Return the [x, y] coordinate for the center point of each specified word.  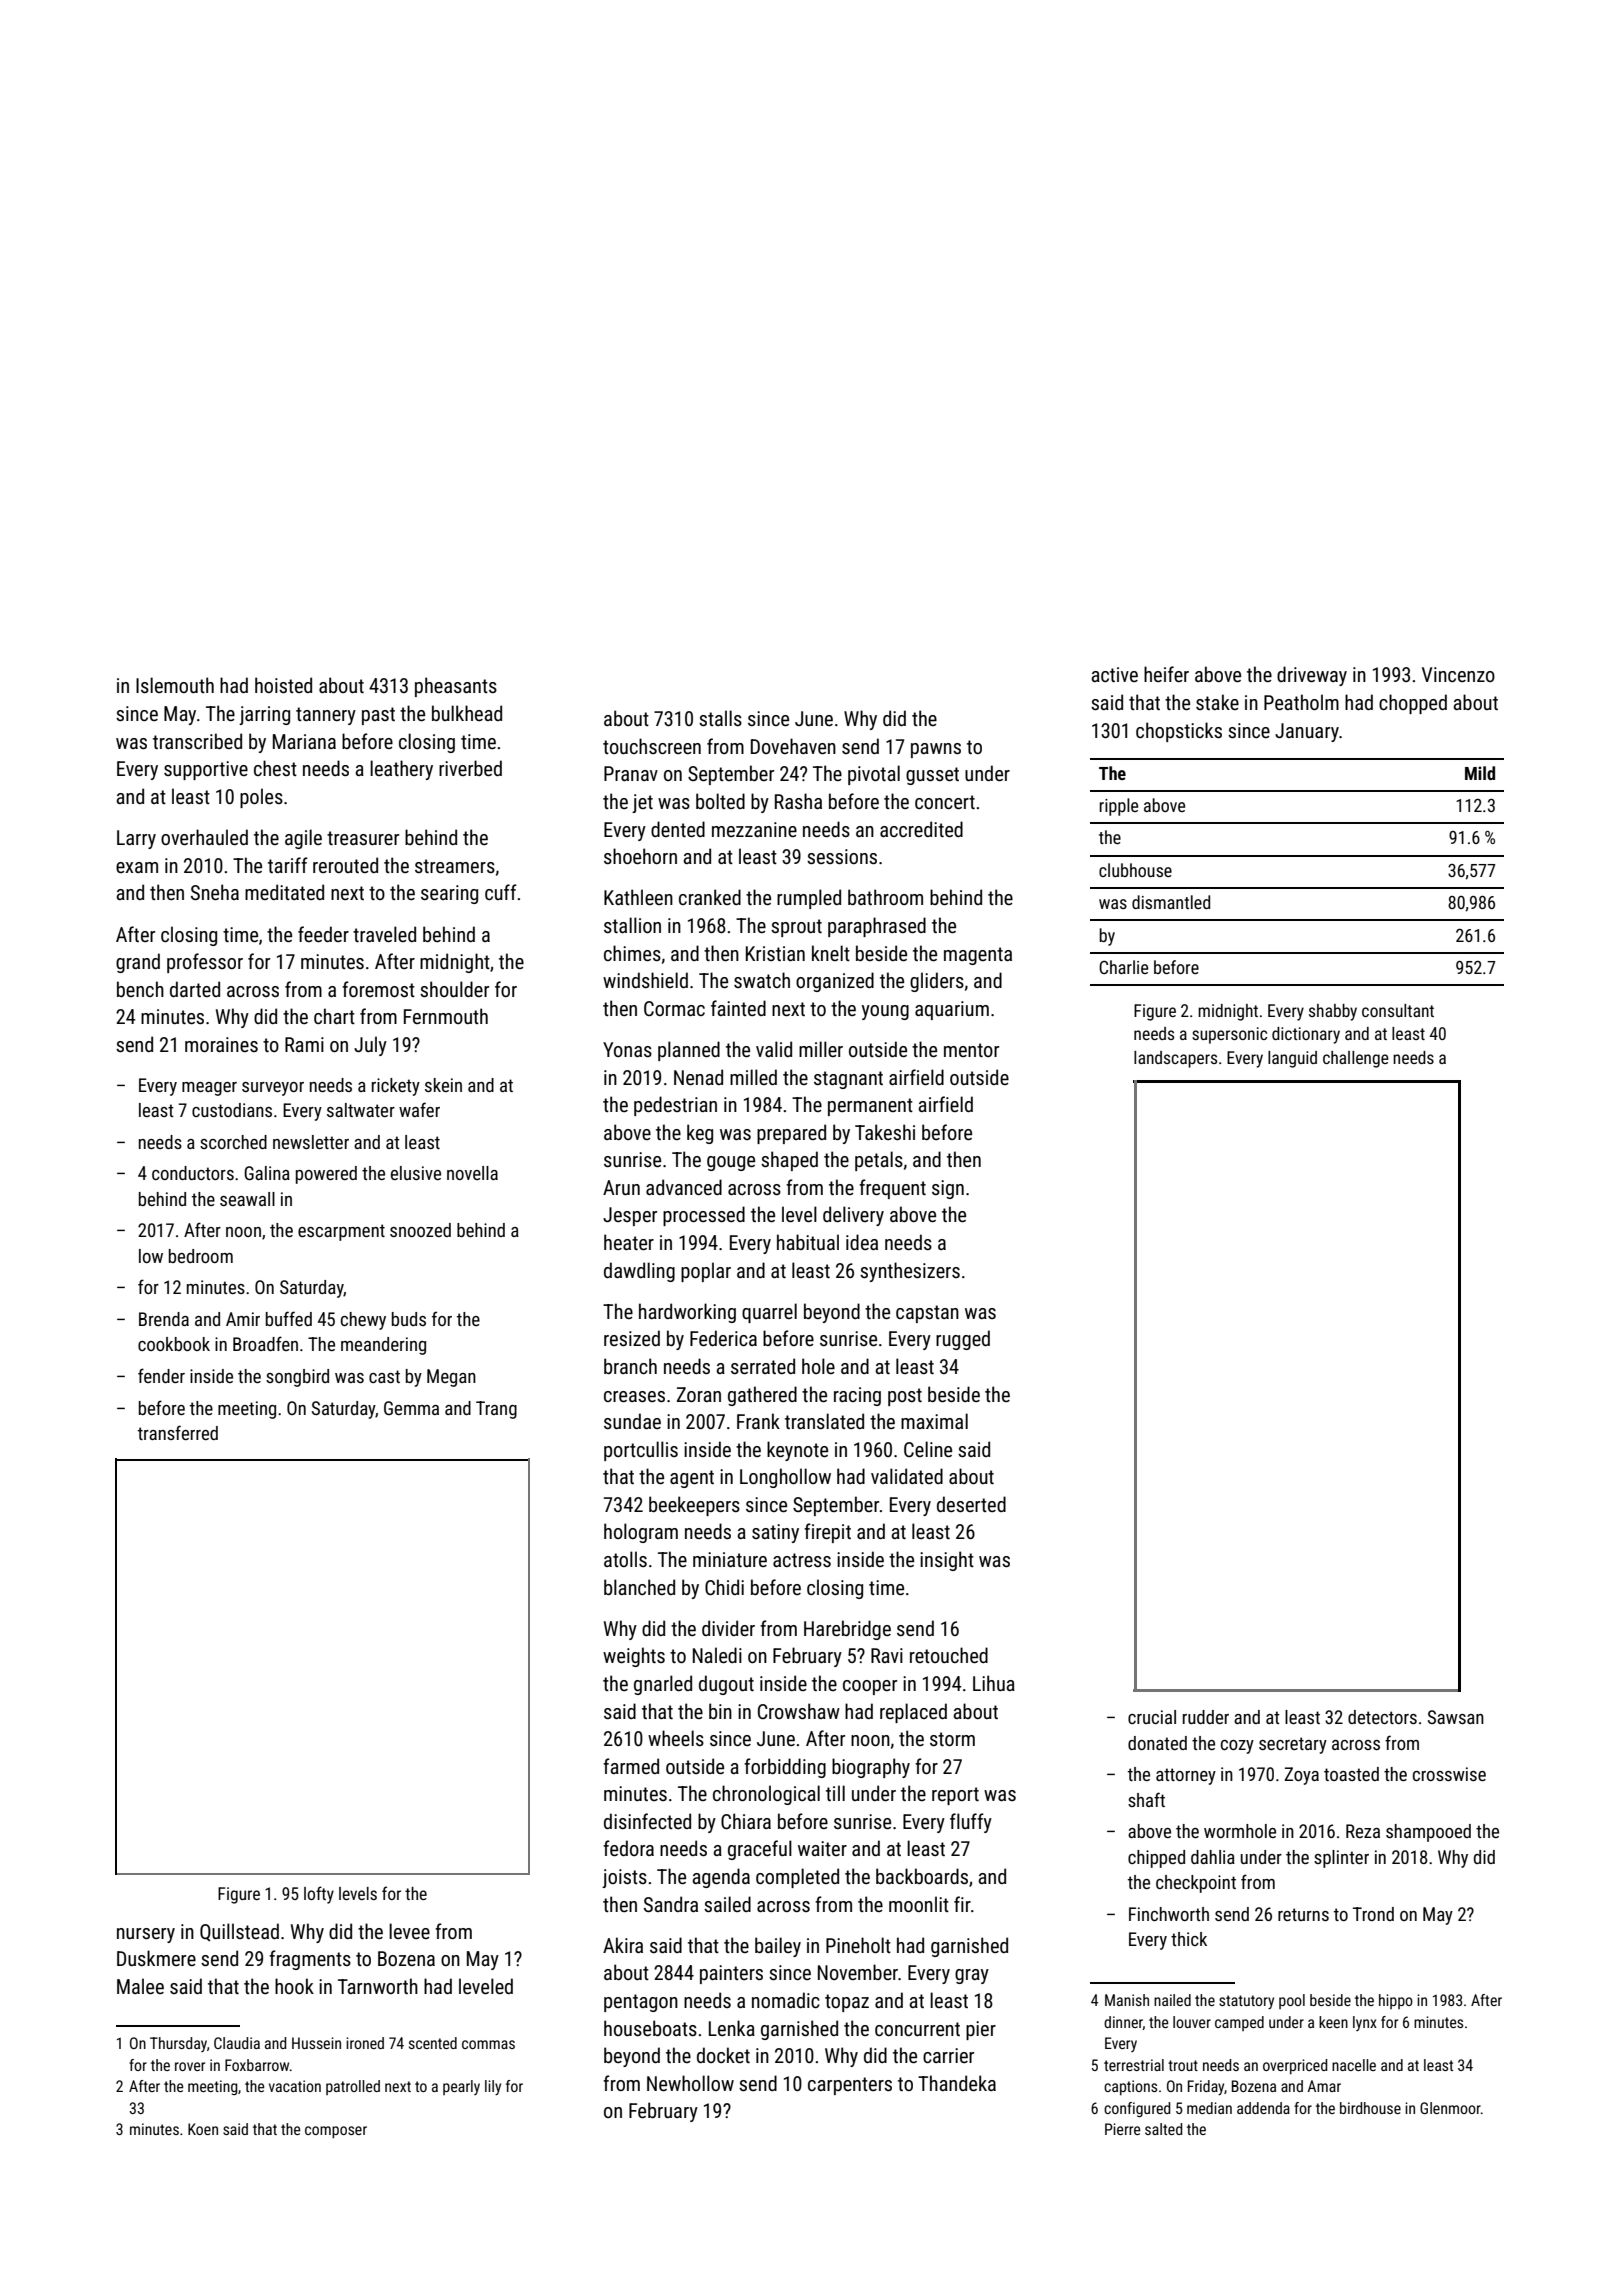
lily [493, 2087]
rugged [963, 1340]
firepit [827, 1533]
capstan [927, 1314]
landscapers [1175, 1059]
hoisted [283, 685]
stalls [720, 718]
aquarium [952, 1010]
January [1307, 732]
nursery [146, 1935]
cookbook [174, 1344]
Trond [1373, 1914]
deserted [971, 1504]
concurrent [917, 2029]
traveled [384, 934]
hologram [641, 1533]
